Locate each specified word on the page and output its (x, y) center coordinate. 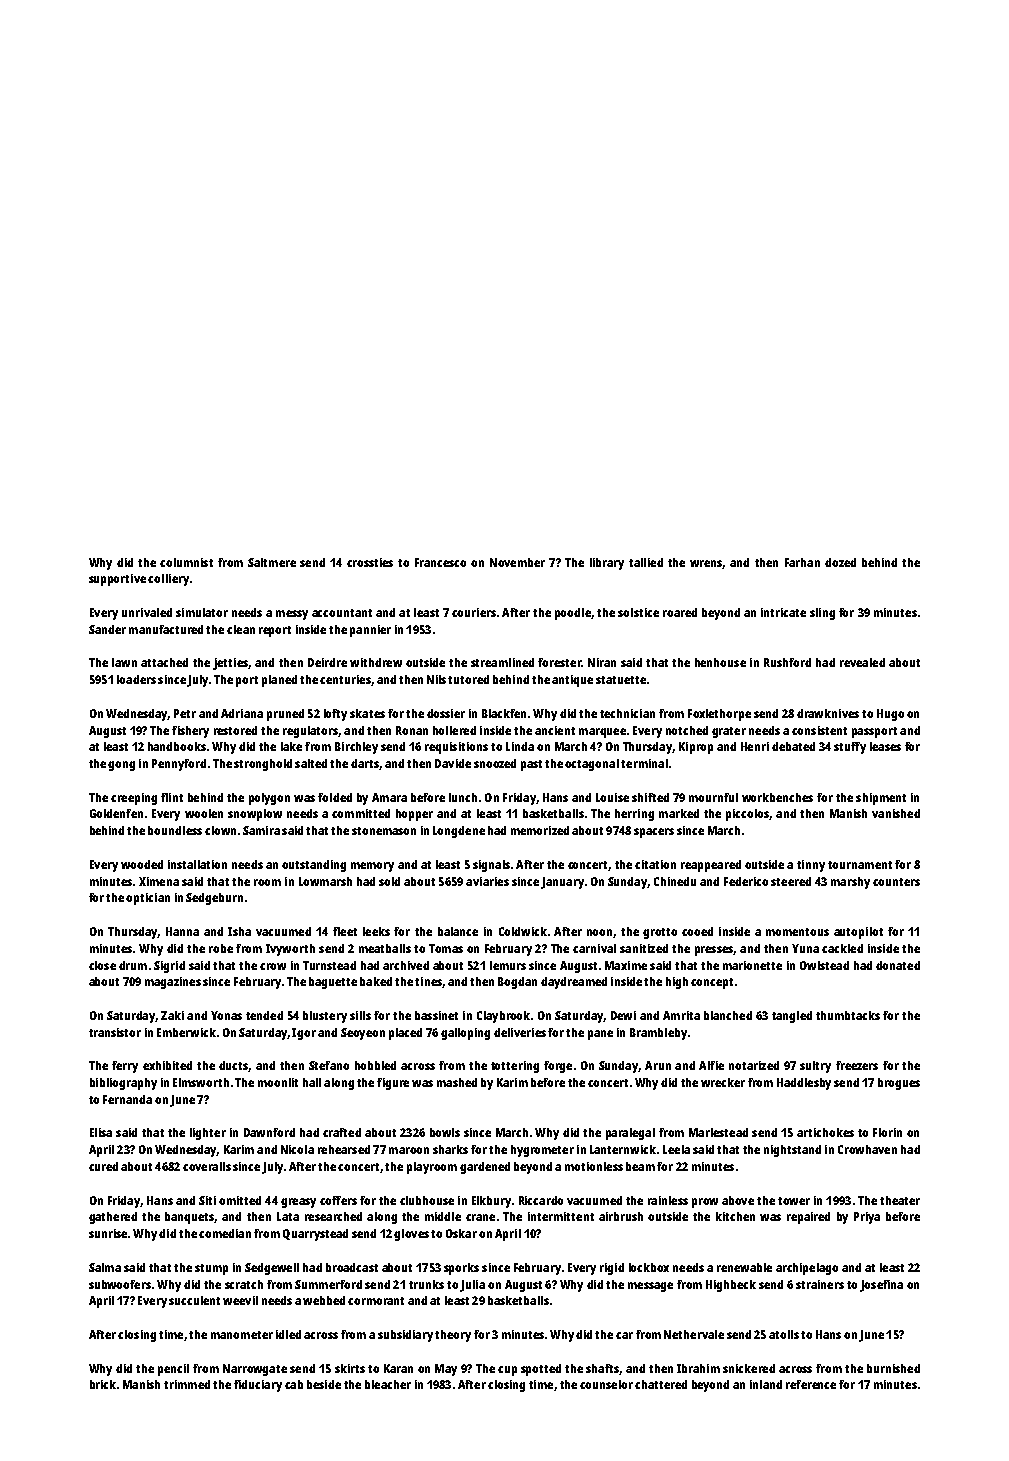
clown (220, 830)
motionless (594, 1166)
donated (898, 965)
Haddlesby (804, 1084)
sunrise (108, 1233)
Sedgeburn (214, 899)
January (562, 883)
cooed (697, 931)
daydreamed (574, 983)
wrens (706, 563)
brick (103, 1384)
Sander (107, 629)
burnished (893, 1368)
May (446, 1370)
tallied (646, 562)
